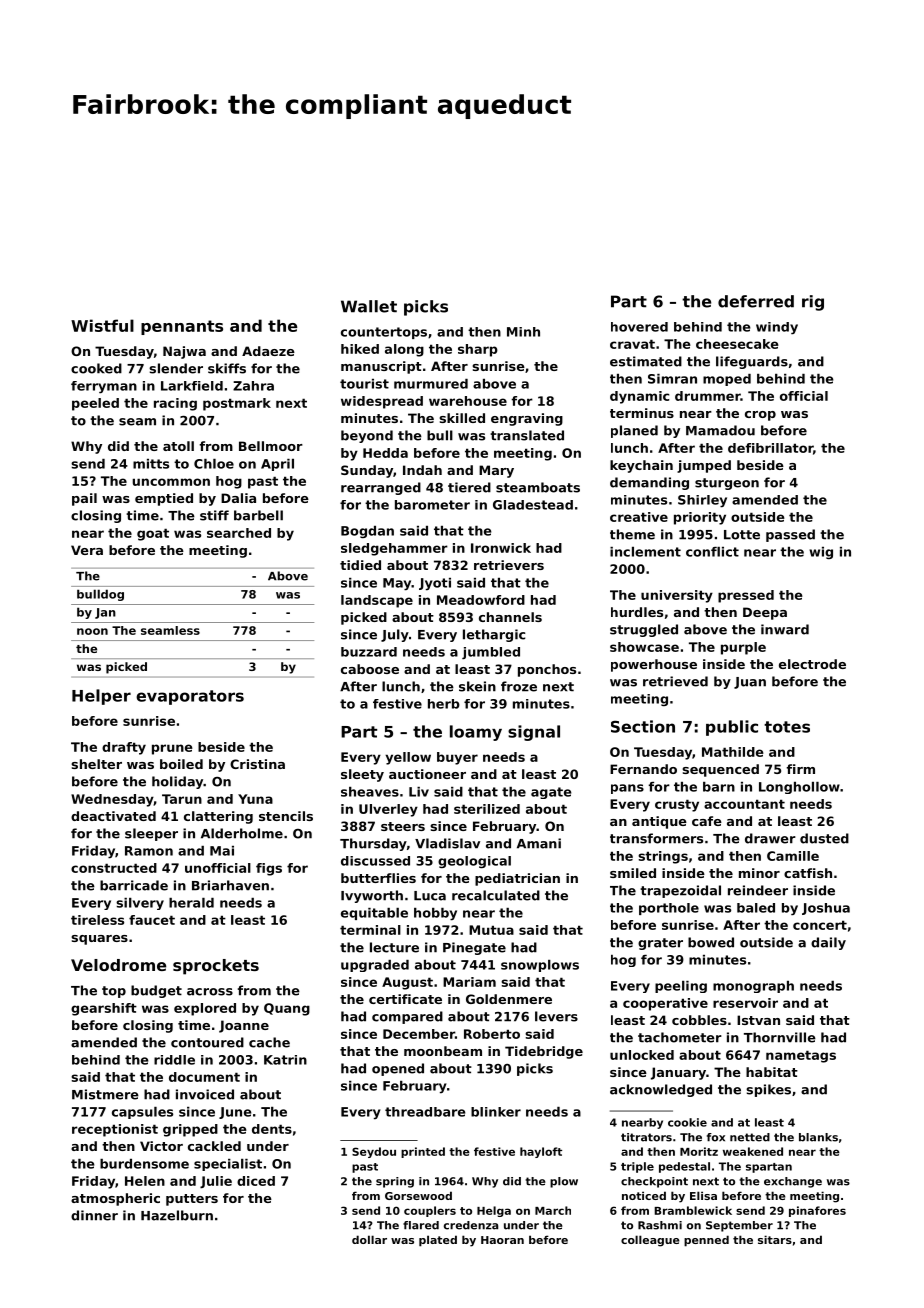  Describe the element at coordinates (190, 697) in the document. I see `evaporators` at that location.
